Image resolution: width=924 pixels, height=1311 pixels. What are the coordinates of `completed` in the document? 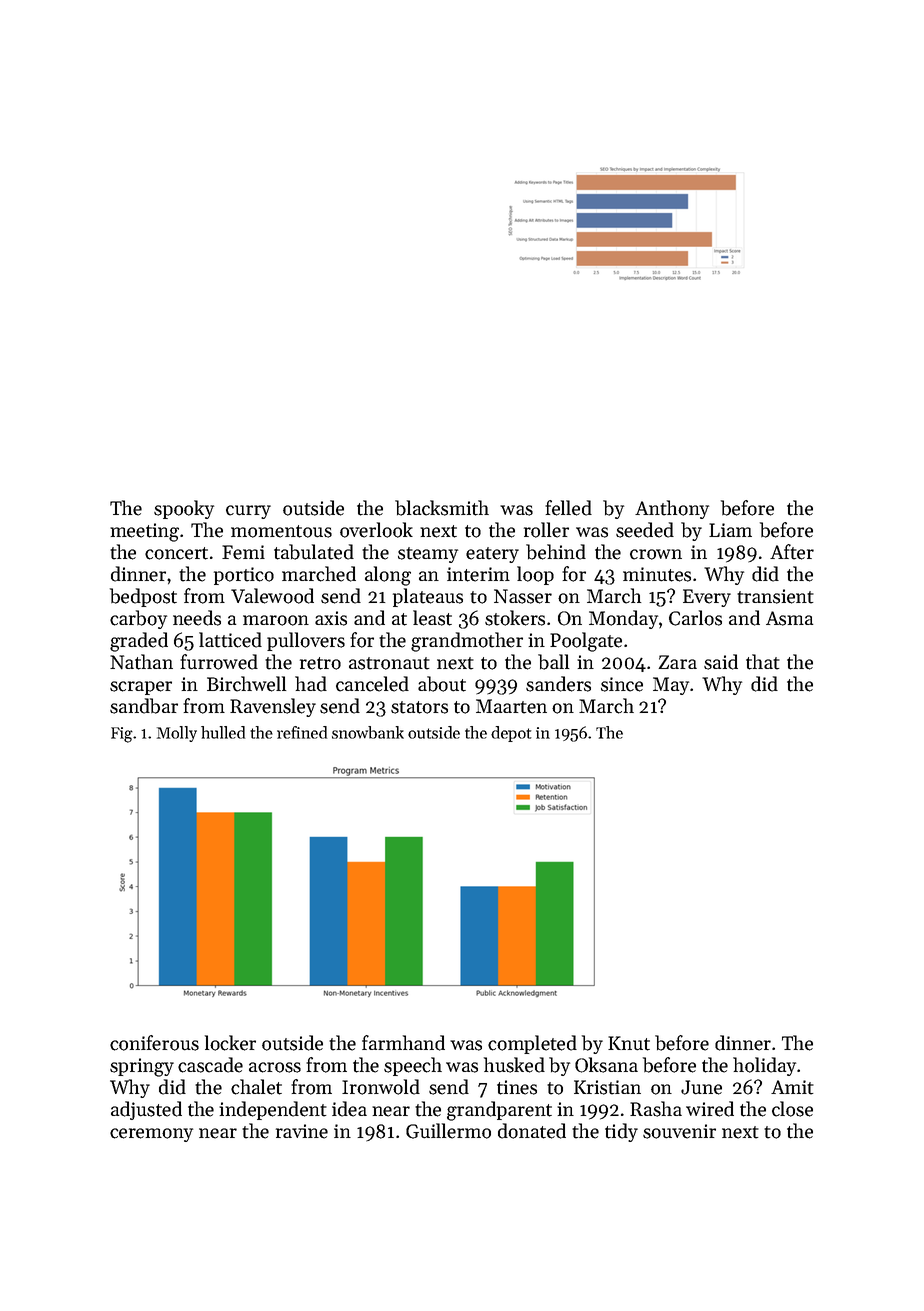 It's located at (532, 1044).
